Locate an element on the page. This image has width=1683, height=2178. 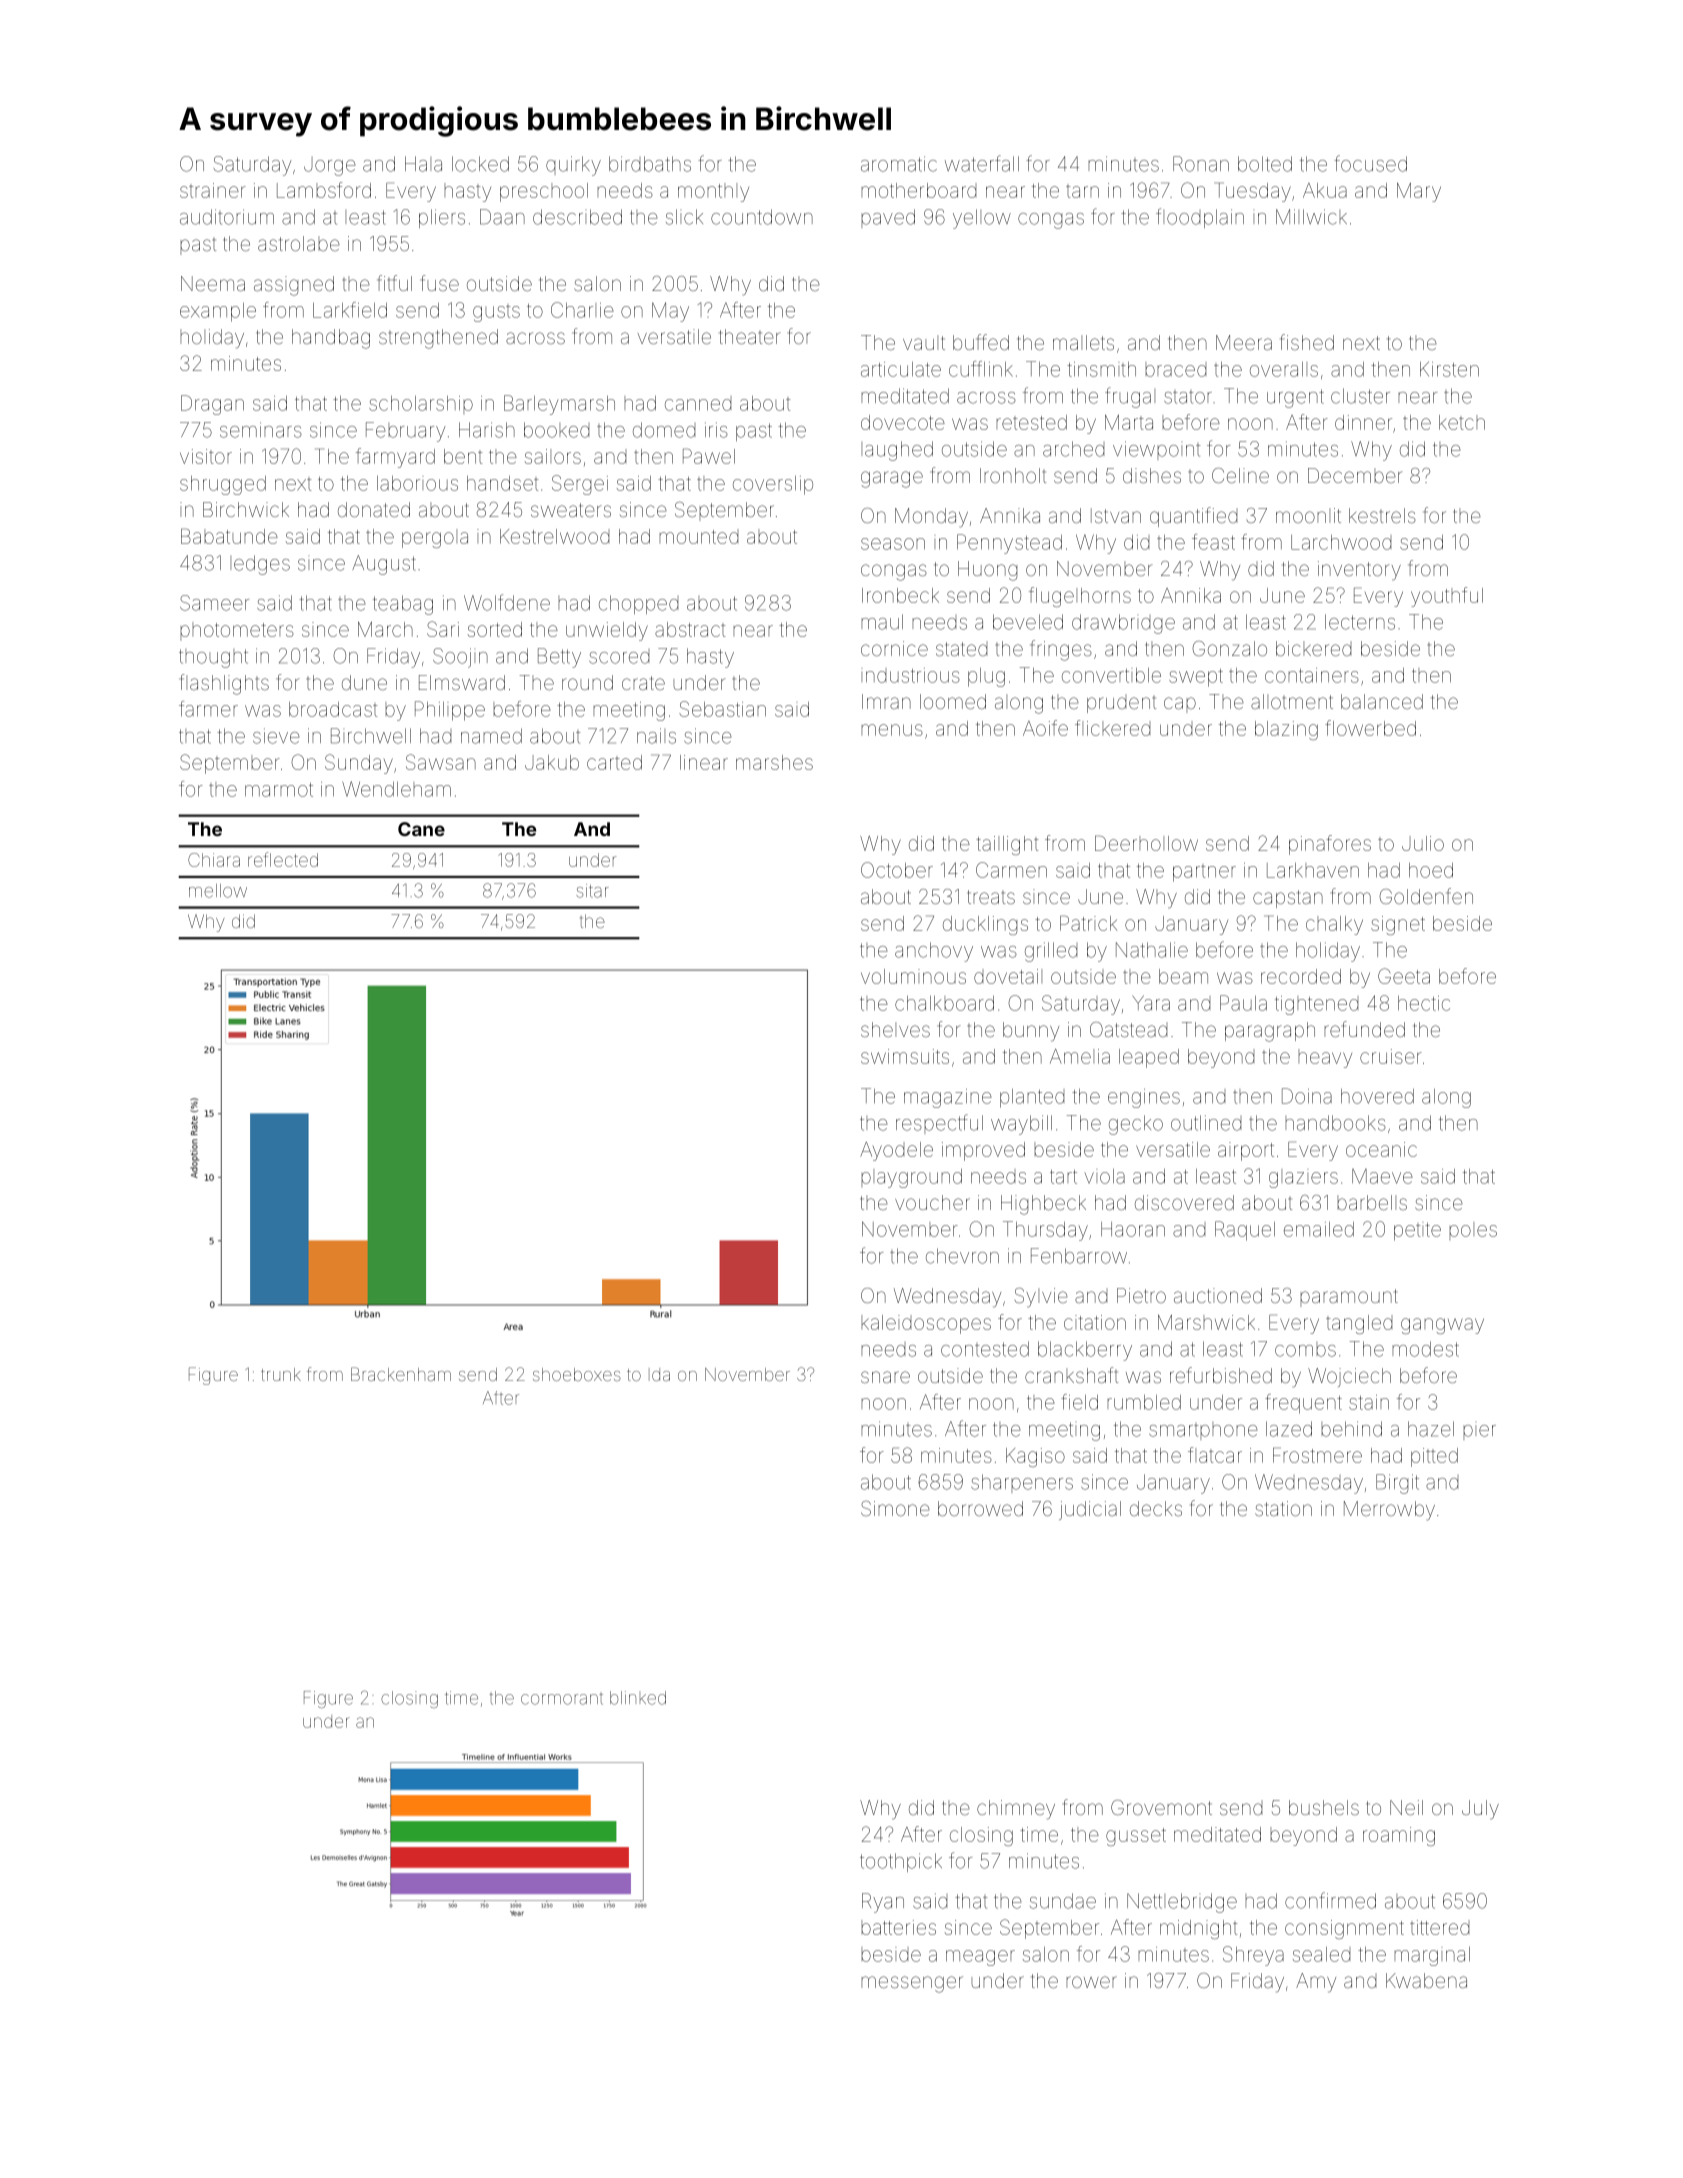
Simone is located at coordinates (895, 1508).
